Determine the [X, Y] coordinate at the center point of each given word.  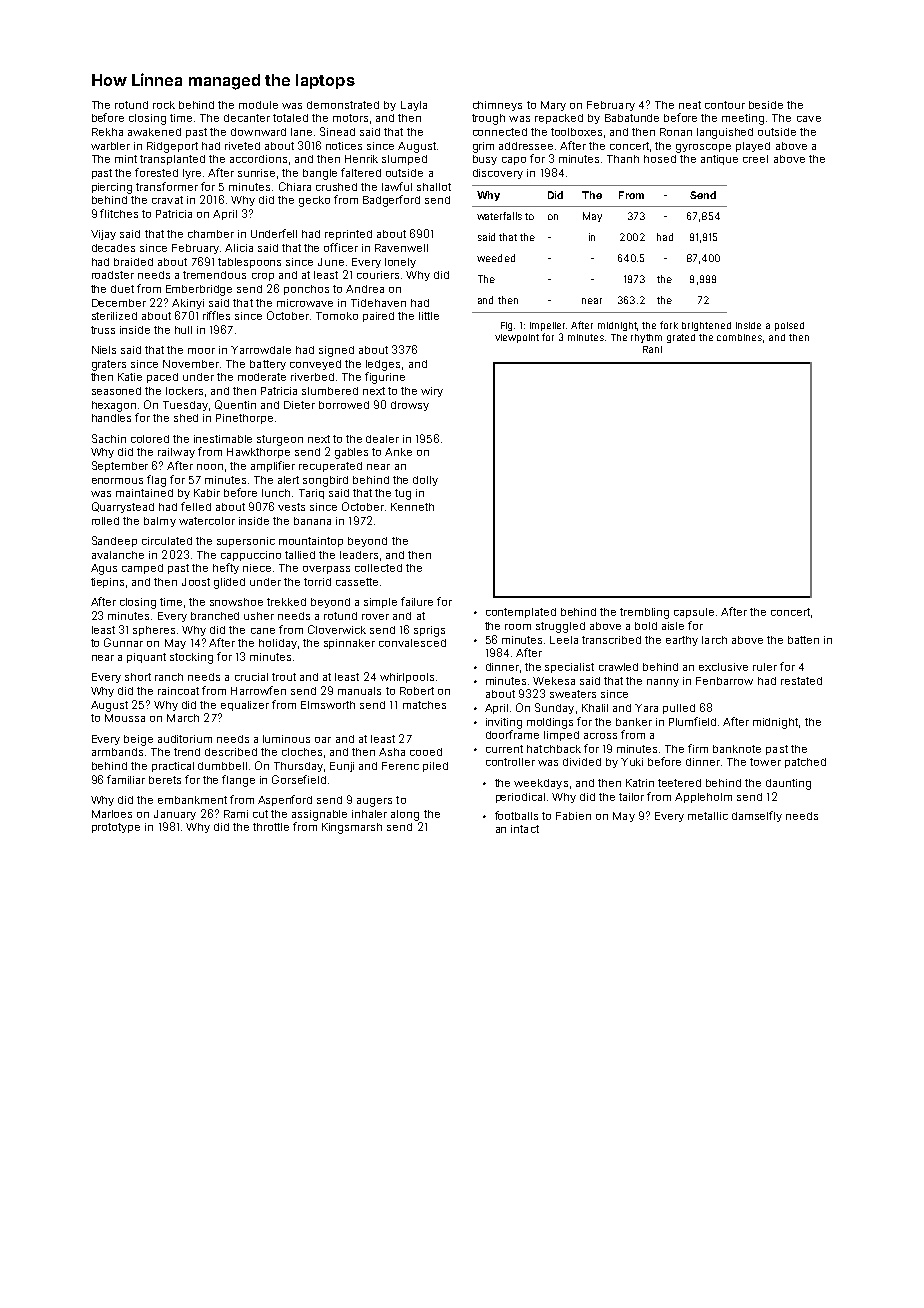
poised [789, 326]
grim [483, 147]
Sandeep [114, 541]
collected [378, 568]
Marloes [112, 814]
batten [803, 640]
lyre [192, 174]
